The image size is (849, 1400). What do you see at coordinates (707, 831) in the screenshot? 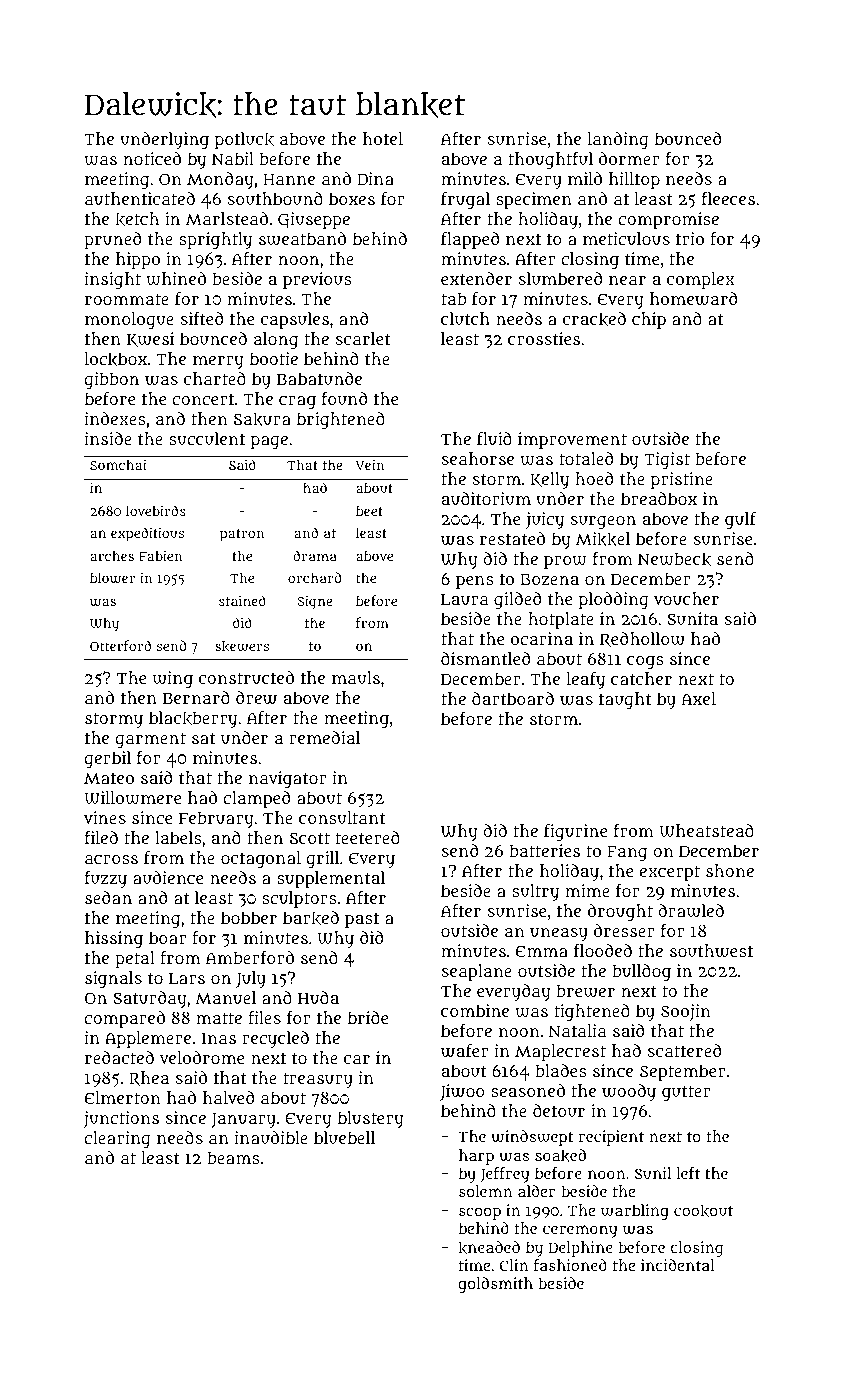
I see `Wheatstead` at bounding box center [707, 831].
